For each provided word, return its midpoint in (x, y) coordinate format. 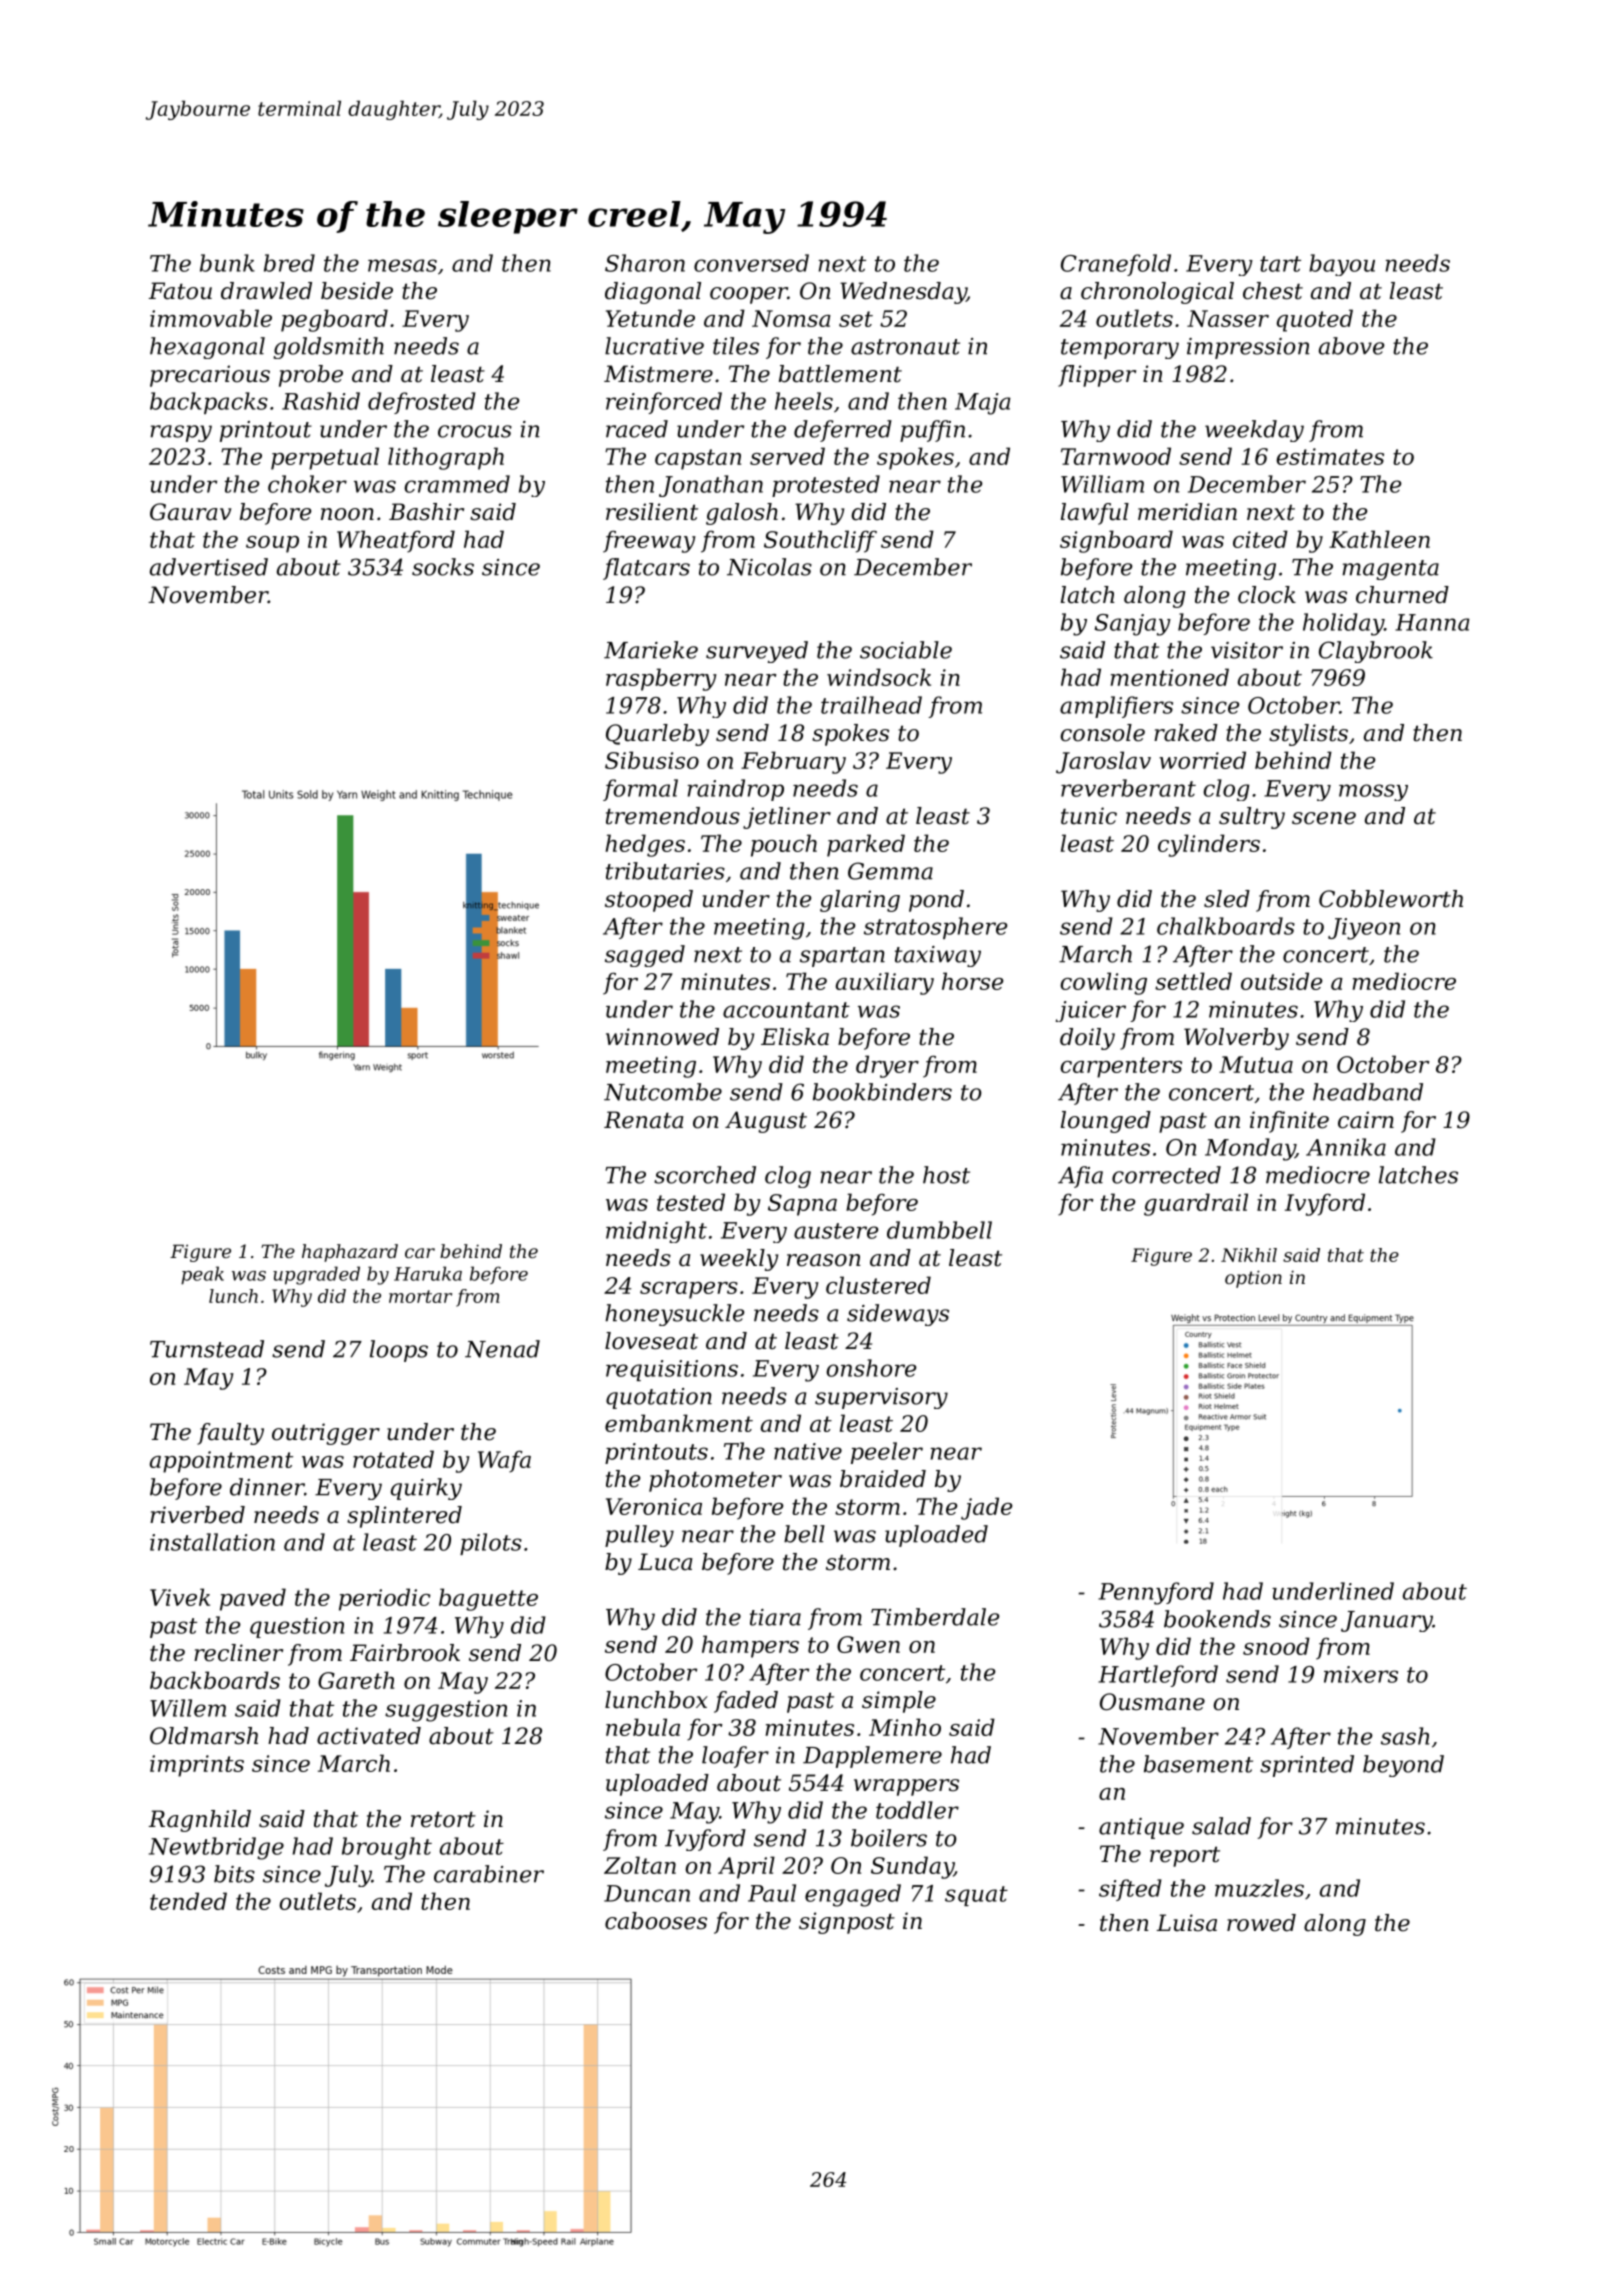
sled (1227, 899)
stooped (649, 901)
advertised (209, 567)
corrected (1166, 1175)
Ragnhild (200, 1821)
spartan (842, 957)
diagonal (653, 293)
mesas (402, 265)
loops (399, 1351)
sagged (645, 956)
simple (899, 1702)
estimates (1330, 456)
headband (1368, 1092)
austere (836, 1231)
